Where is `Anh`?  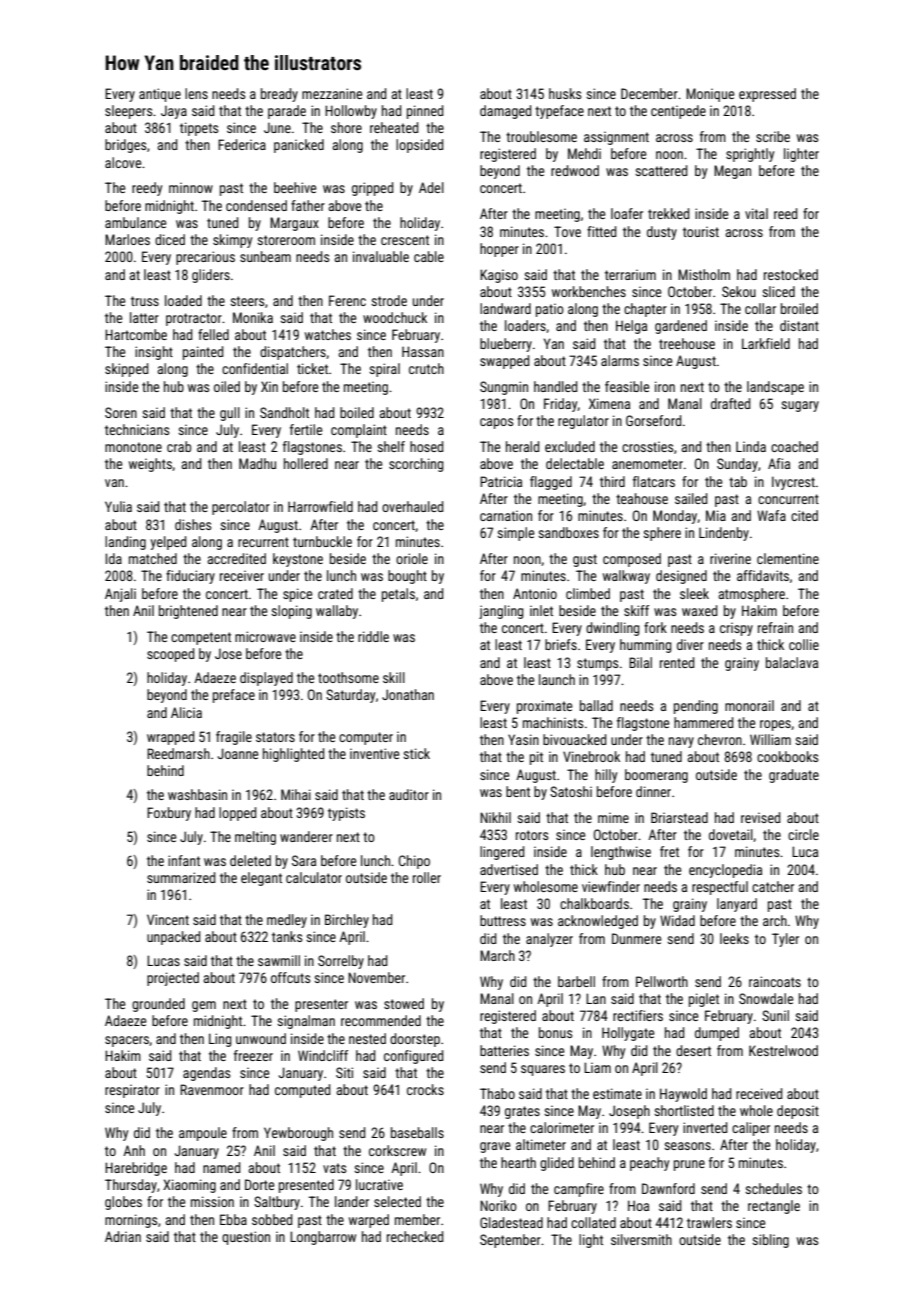 Anh is located at coordinates (134, 1150).
